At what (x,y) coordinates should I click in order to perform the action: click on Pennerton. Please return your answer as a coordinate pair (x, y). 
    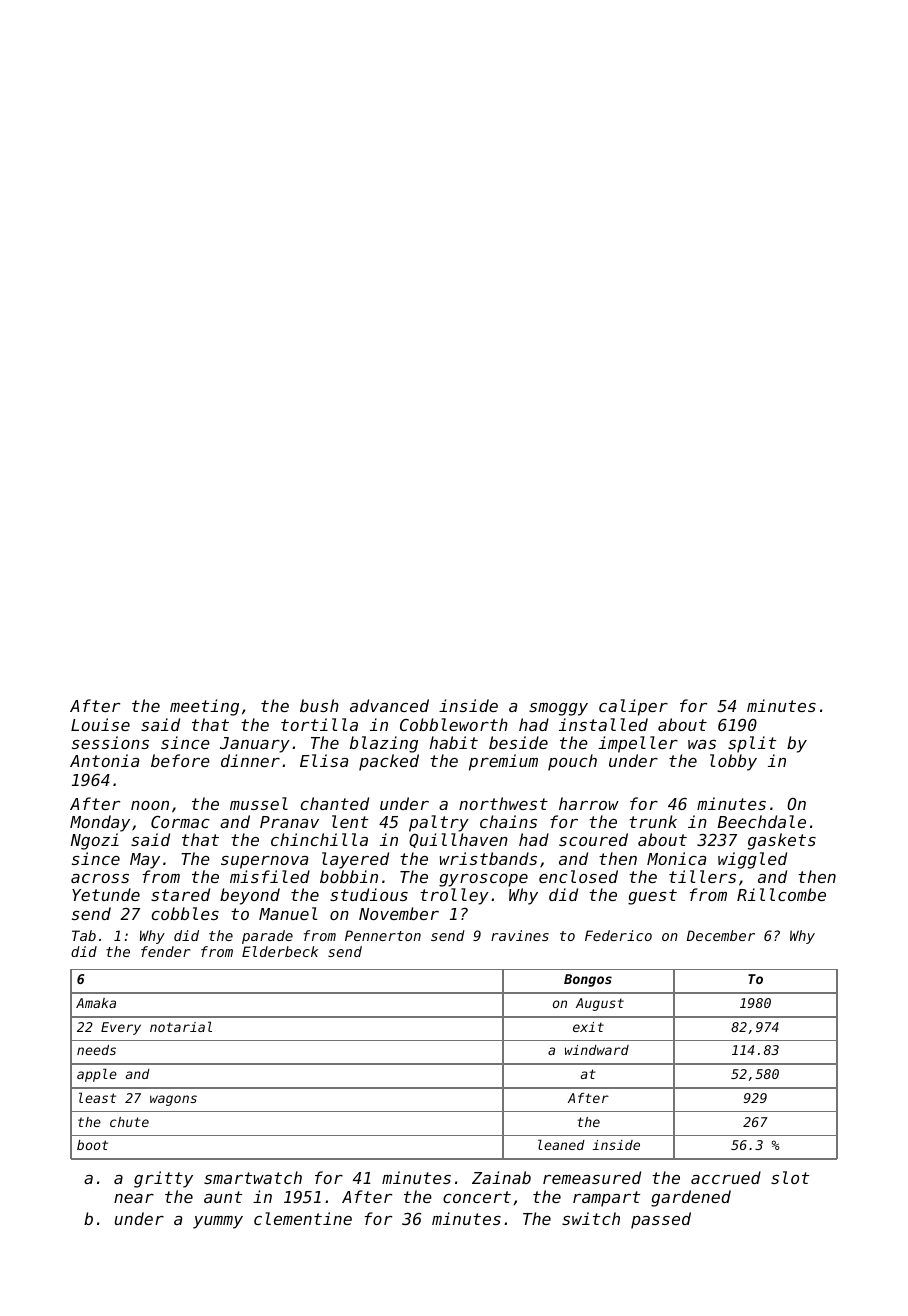
    Looking at the image, I should click on (383, 935).
